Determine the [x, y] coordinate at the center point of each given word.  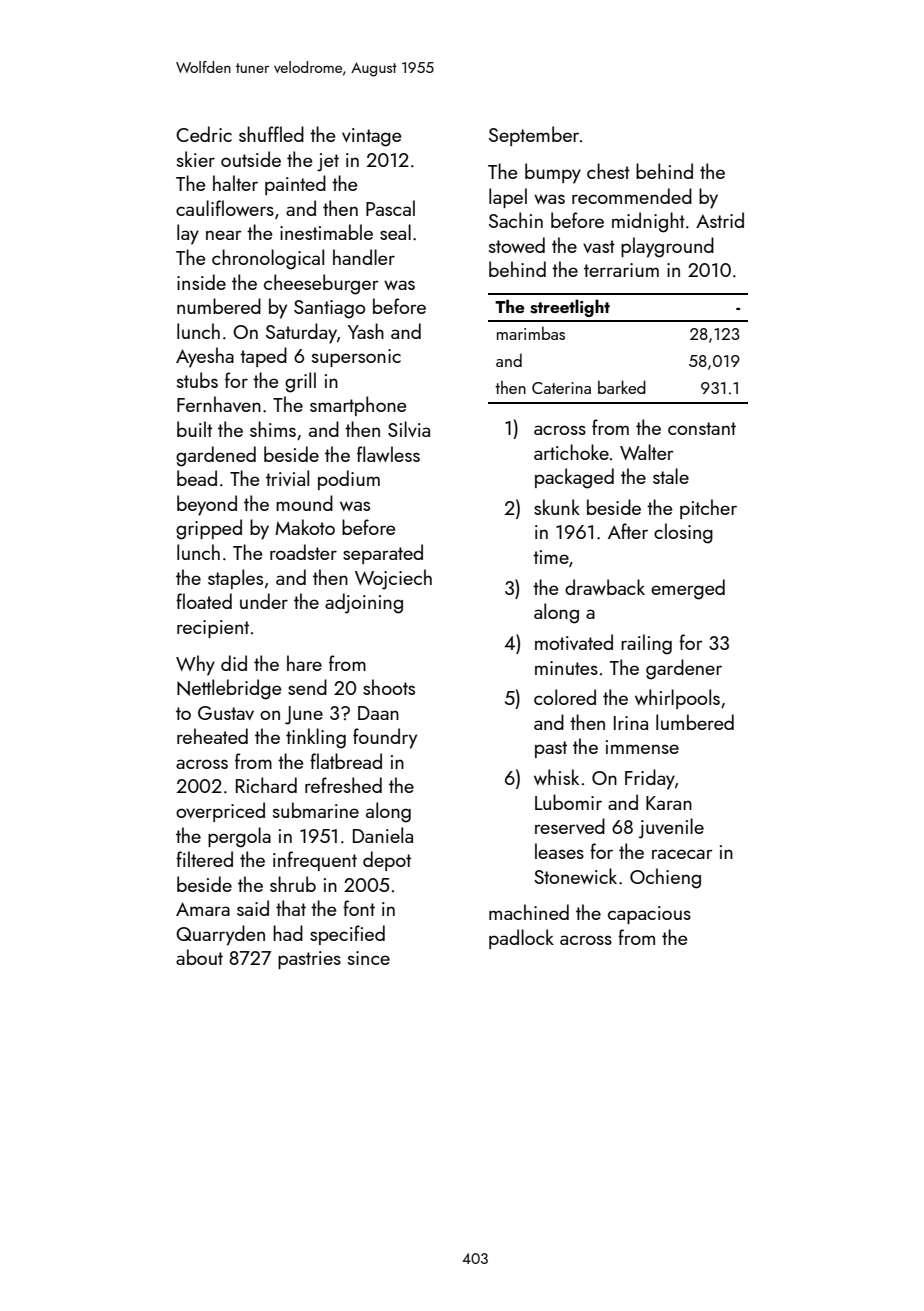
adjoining [364, 603]
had [288, 933]
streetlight [570, 308]
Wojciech [393, 579]
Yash [366, 331]
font [359, 908]
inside [201, 282]
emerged [688, 589]
